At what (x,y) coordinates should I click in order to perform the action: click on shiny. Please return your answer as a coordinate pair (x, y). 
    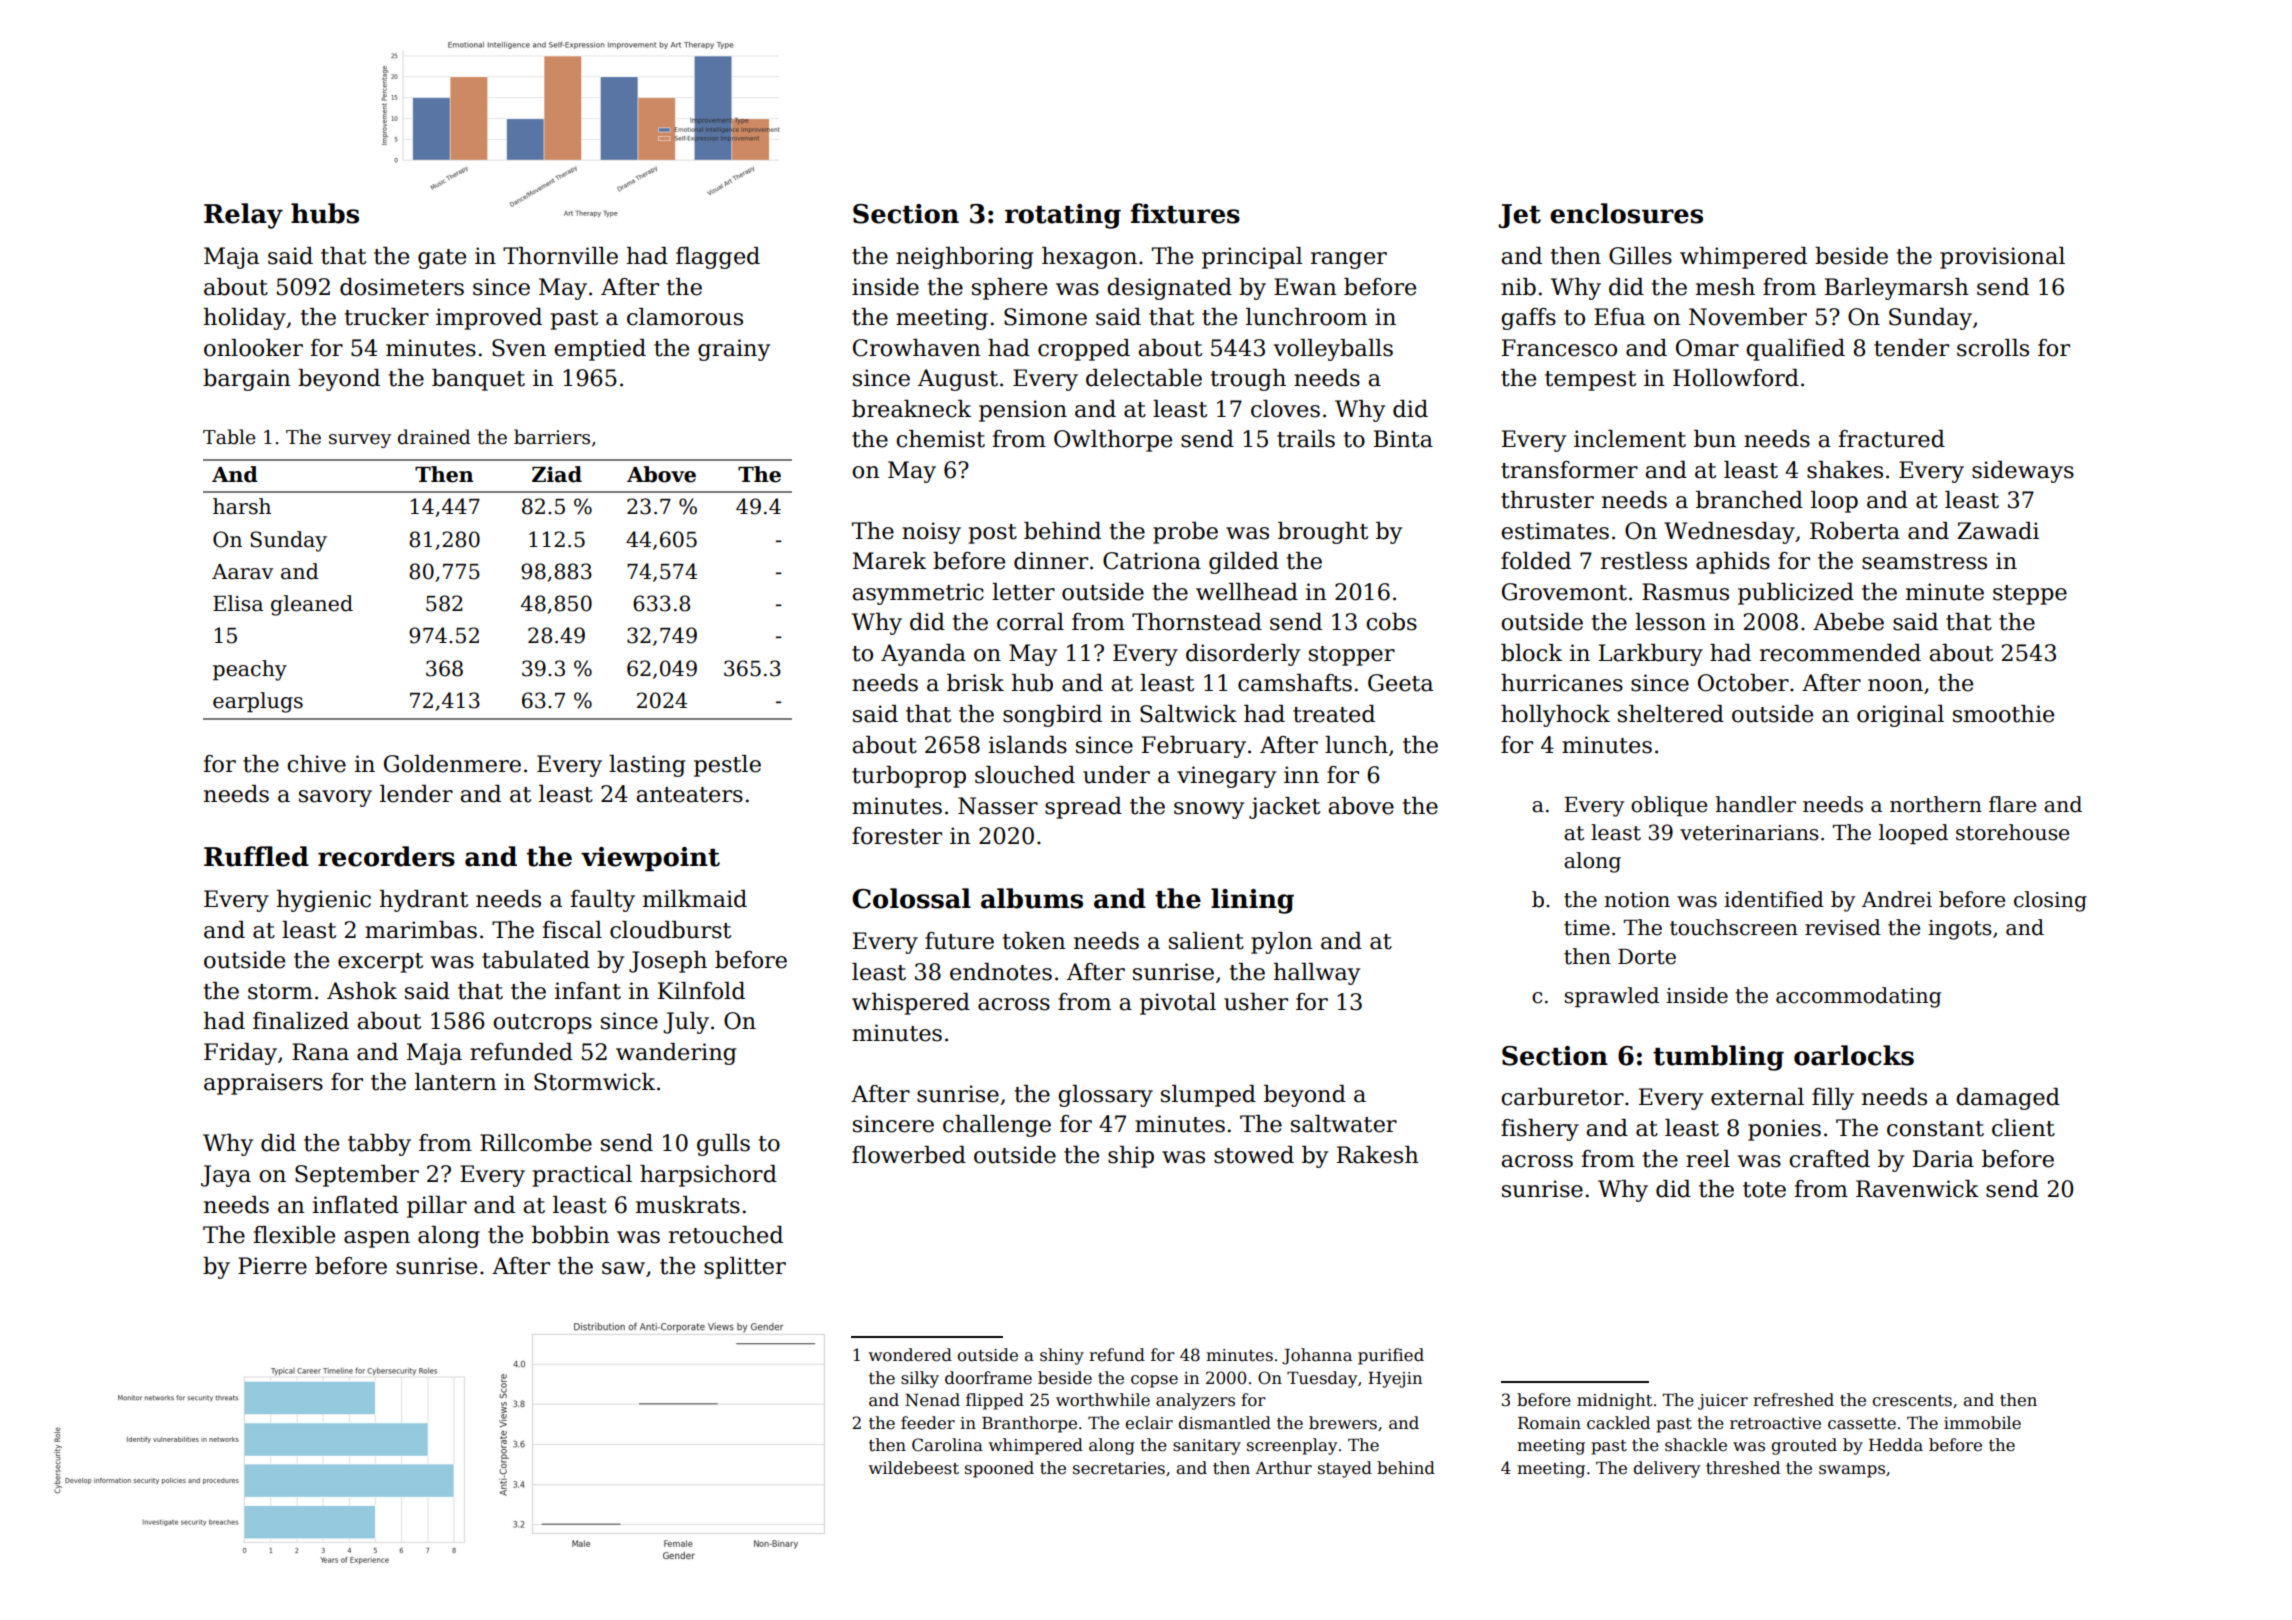
    Looking at the image, I should click on (1062, 1356).
